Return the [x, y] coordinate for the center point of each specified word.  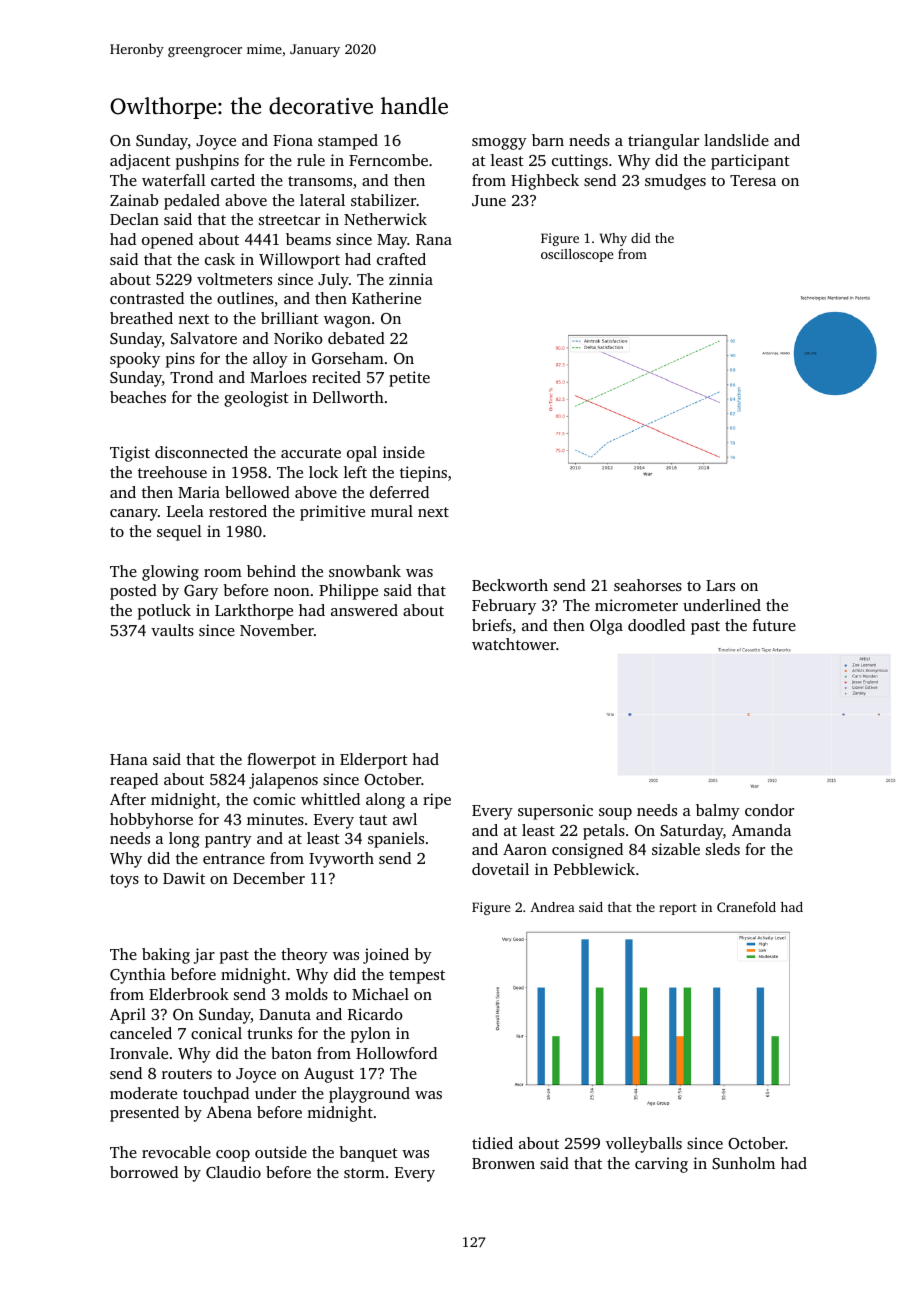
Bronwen [503, 1163]
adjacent [140, 162]
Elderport [374, 761]
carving [661, 1165]
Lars [720, 585]
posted [133, 592]
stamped [348, 142]
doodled [656, 625]
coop [233, 1156]
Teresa [753, 180]
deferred [399, 492]
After [128, 799]
